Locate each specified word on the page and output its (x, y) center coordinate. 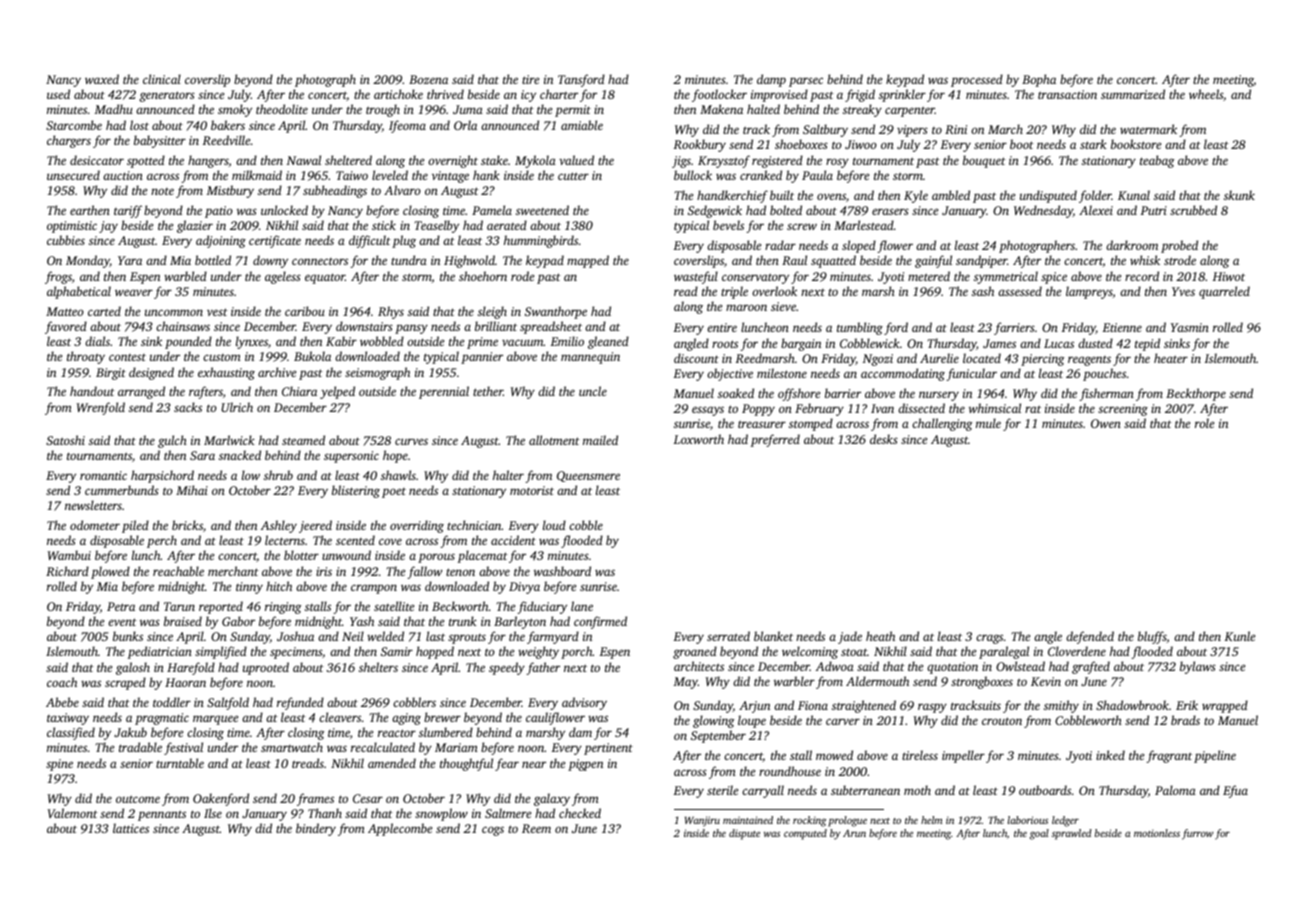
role (1204, 423)
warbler (794, 681)
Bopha (1039, 80)
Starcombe (74, 125)
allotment (554, 440)
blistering (356, 491)
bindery (316, 829)
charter (559, 94)
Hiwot (1229, 276)
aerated (507, 225)
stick (384, 225)
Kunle (1240, 636)
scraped (125, 683)
